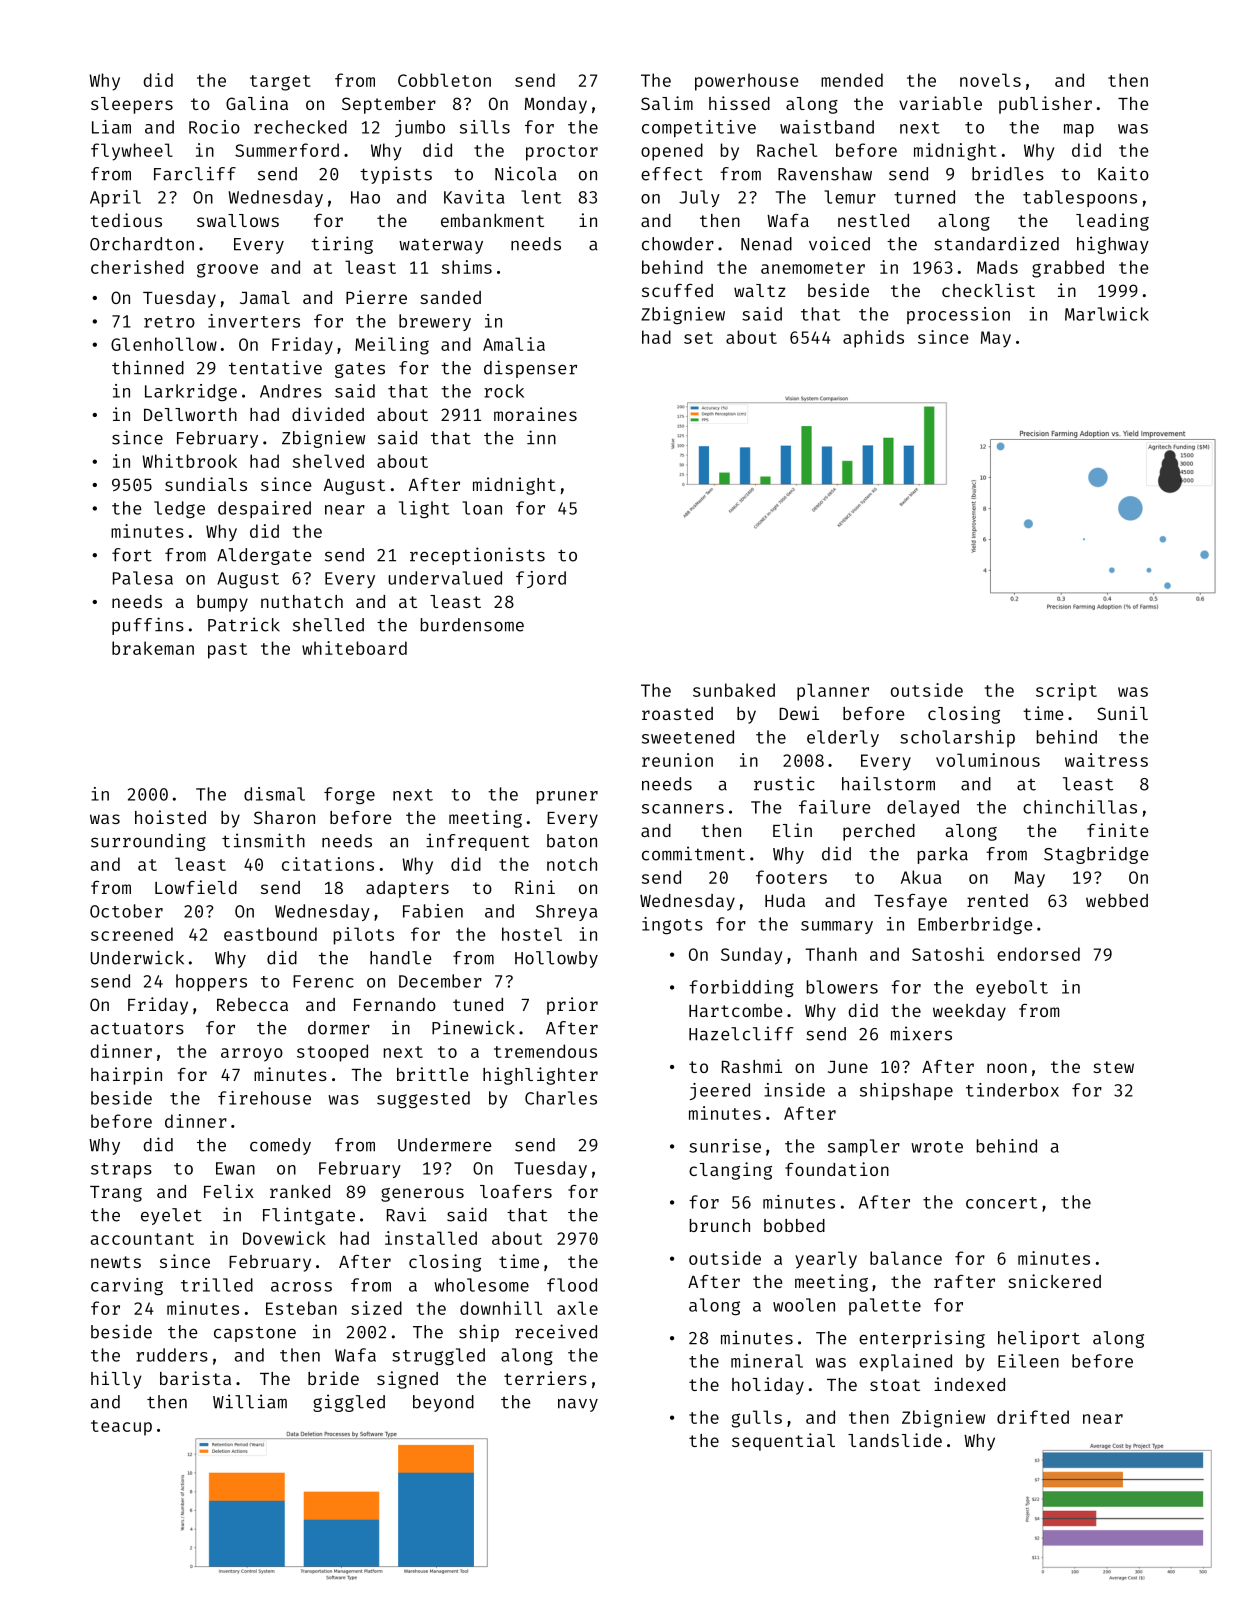 This page has height=1603, width=1239. I want to click on chowder, so click(678, 244).
